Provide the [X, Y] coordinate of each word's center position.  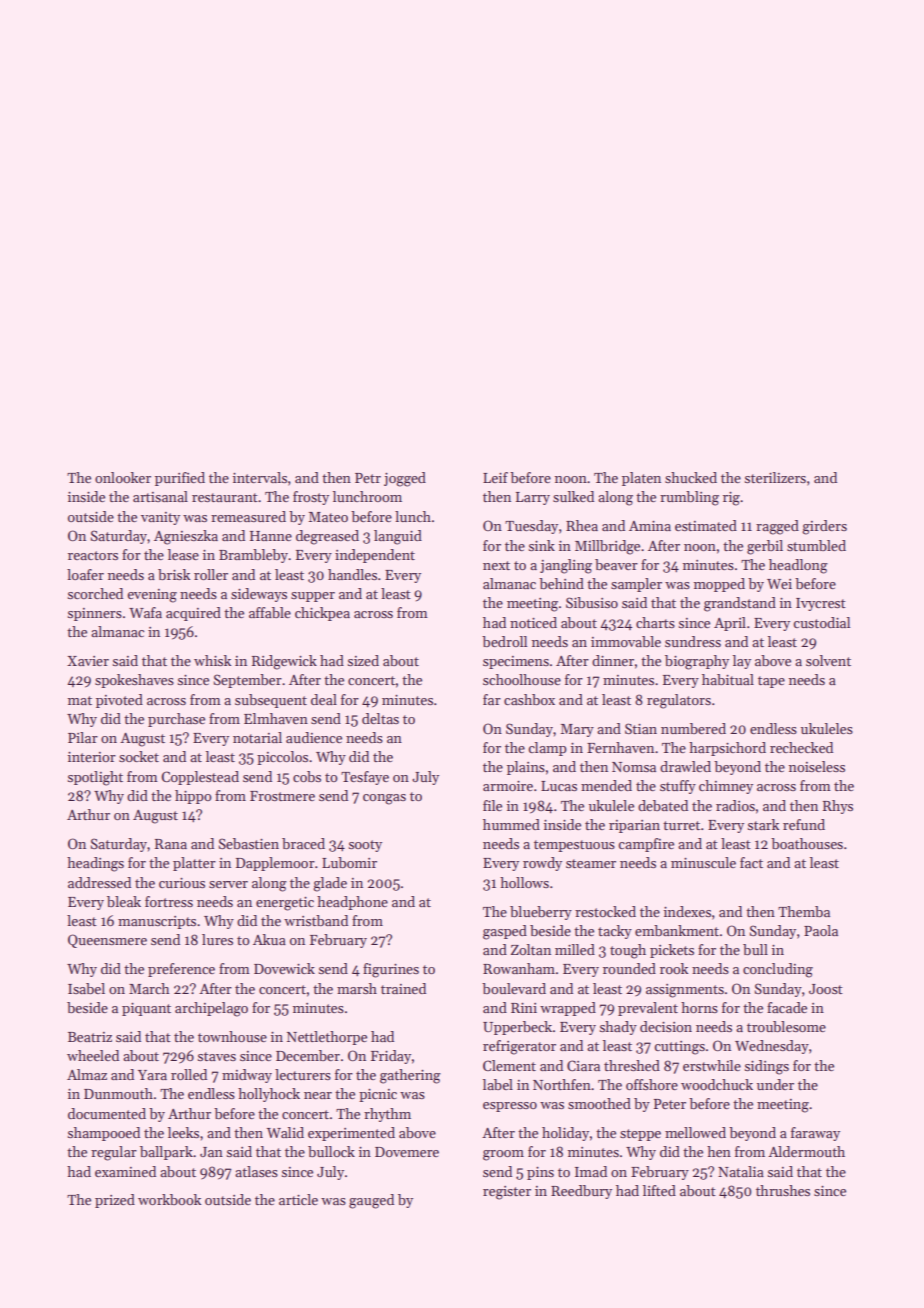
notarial [257, 737]
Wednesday [772, 1047]
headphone [352, 903]
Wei [779, 584]
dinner [613, 660]
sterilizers [775, 477]
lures [217, 939]
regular [114, 1153]
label [498, 1084]
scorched [95, 593]
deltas [380, 718]
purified [180, 479]
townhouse [232, 1036]
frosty [311, 498]
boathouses [807, 843]
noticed [533, 622]
